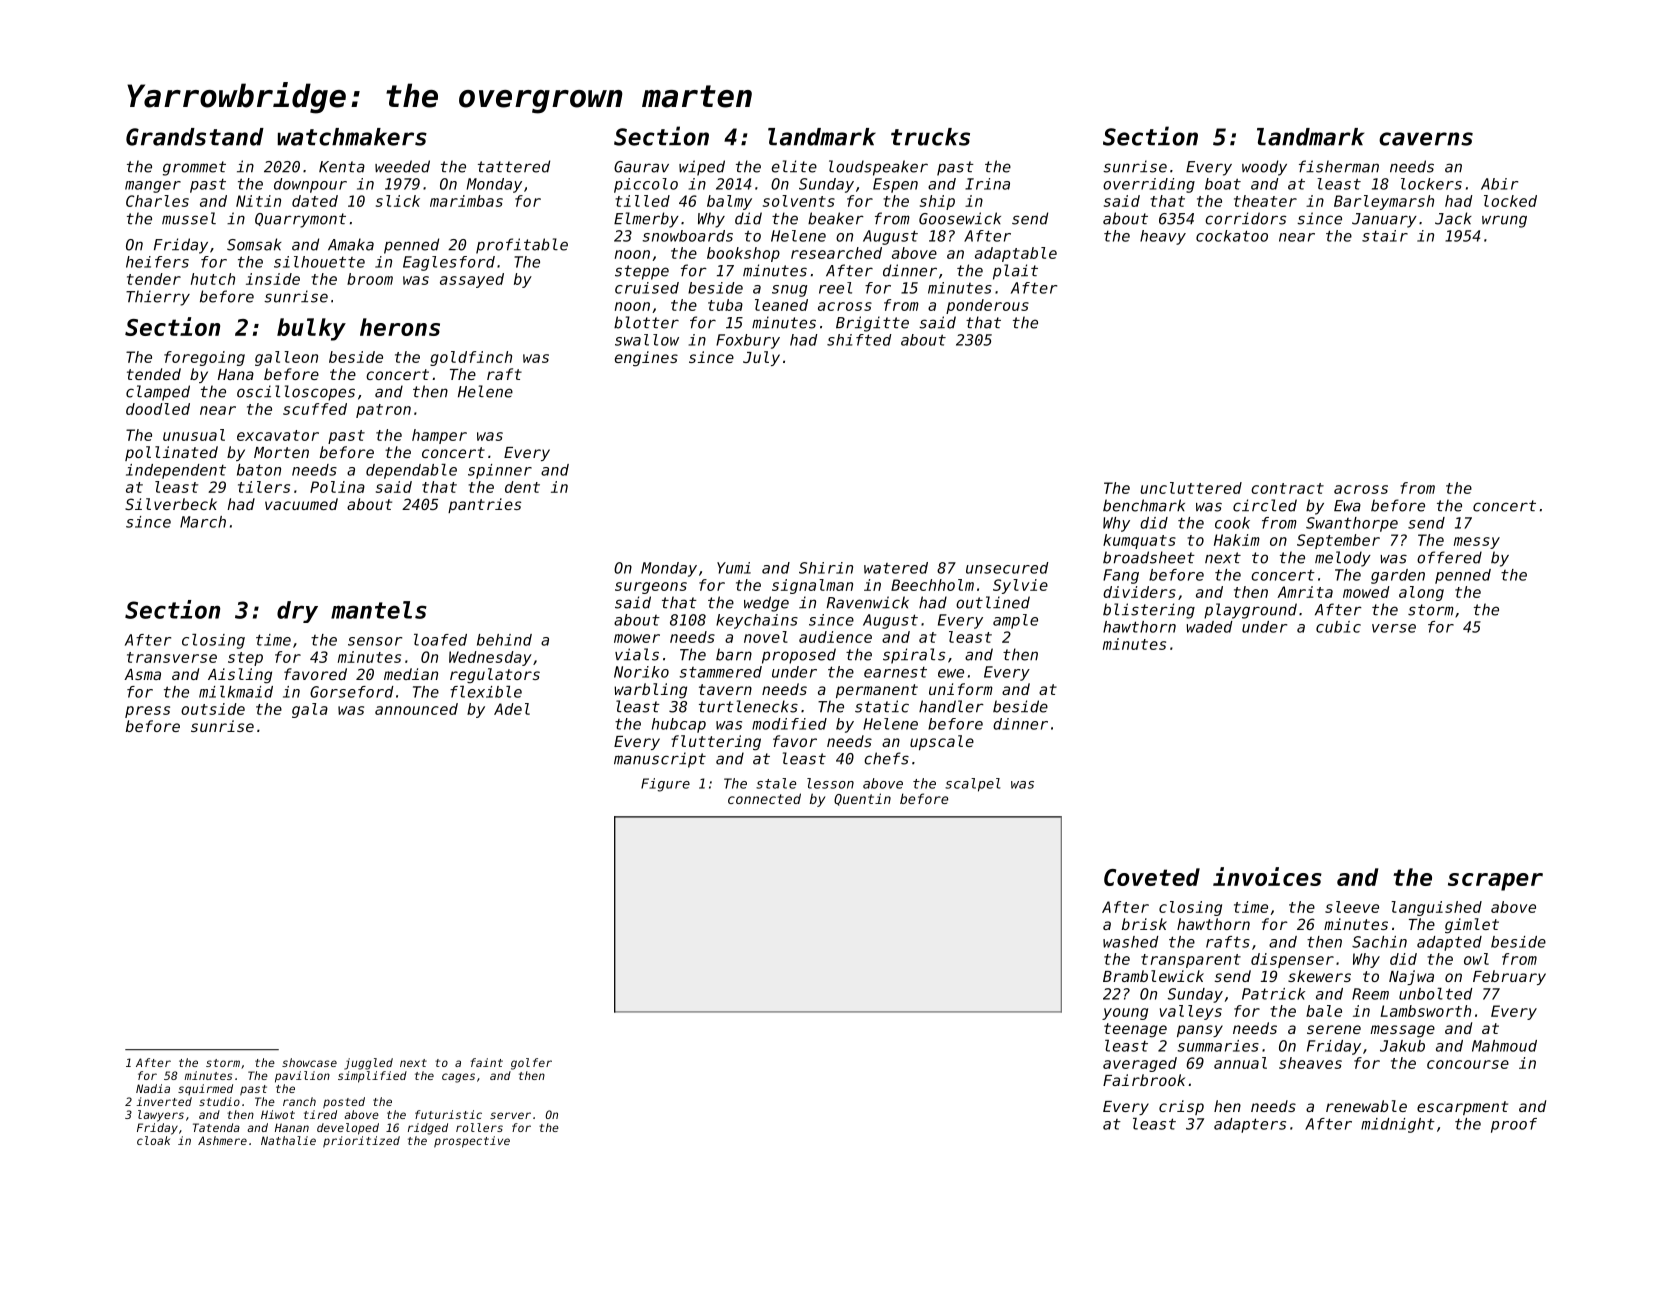 The width and height of the screenshot is (1676, 1295). Describe the element at coordinates (299, 1101) in the screenshot. I see `ranch` at that location.
